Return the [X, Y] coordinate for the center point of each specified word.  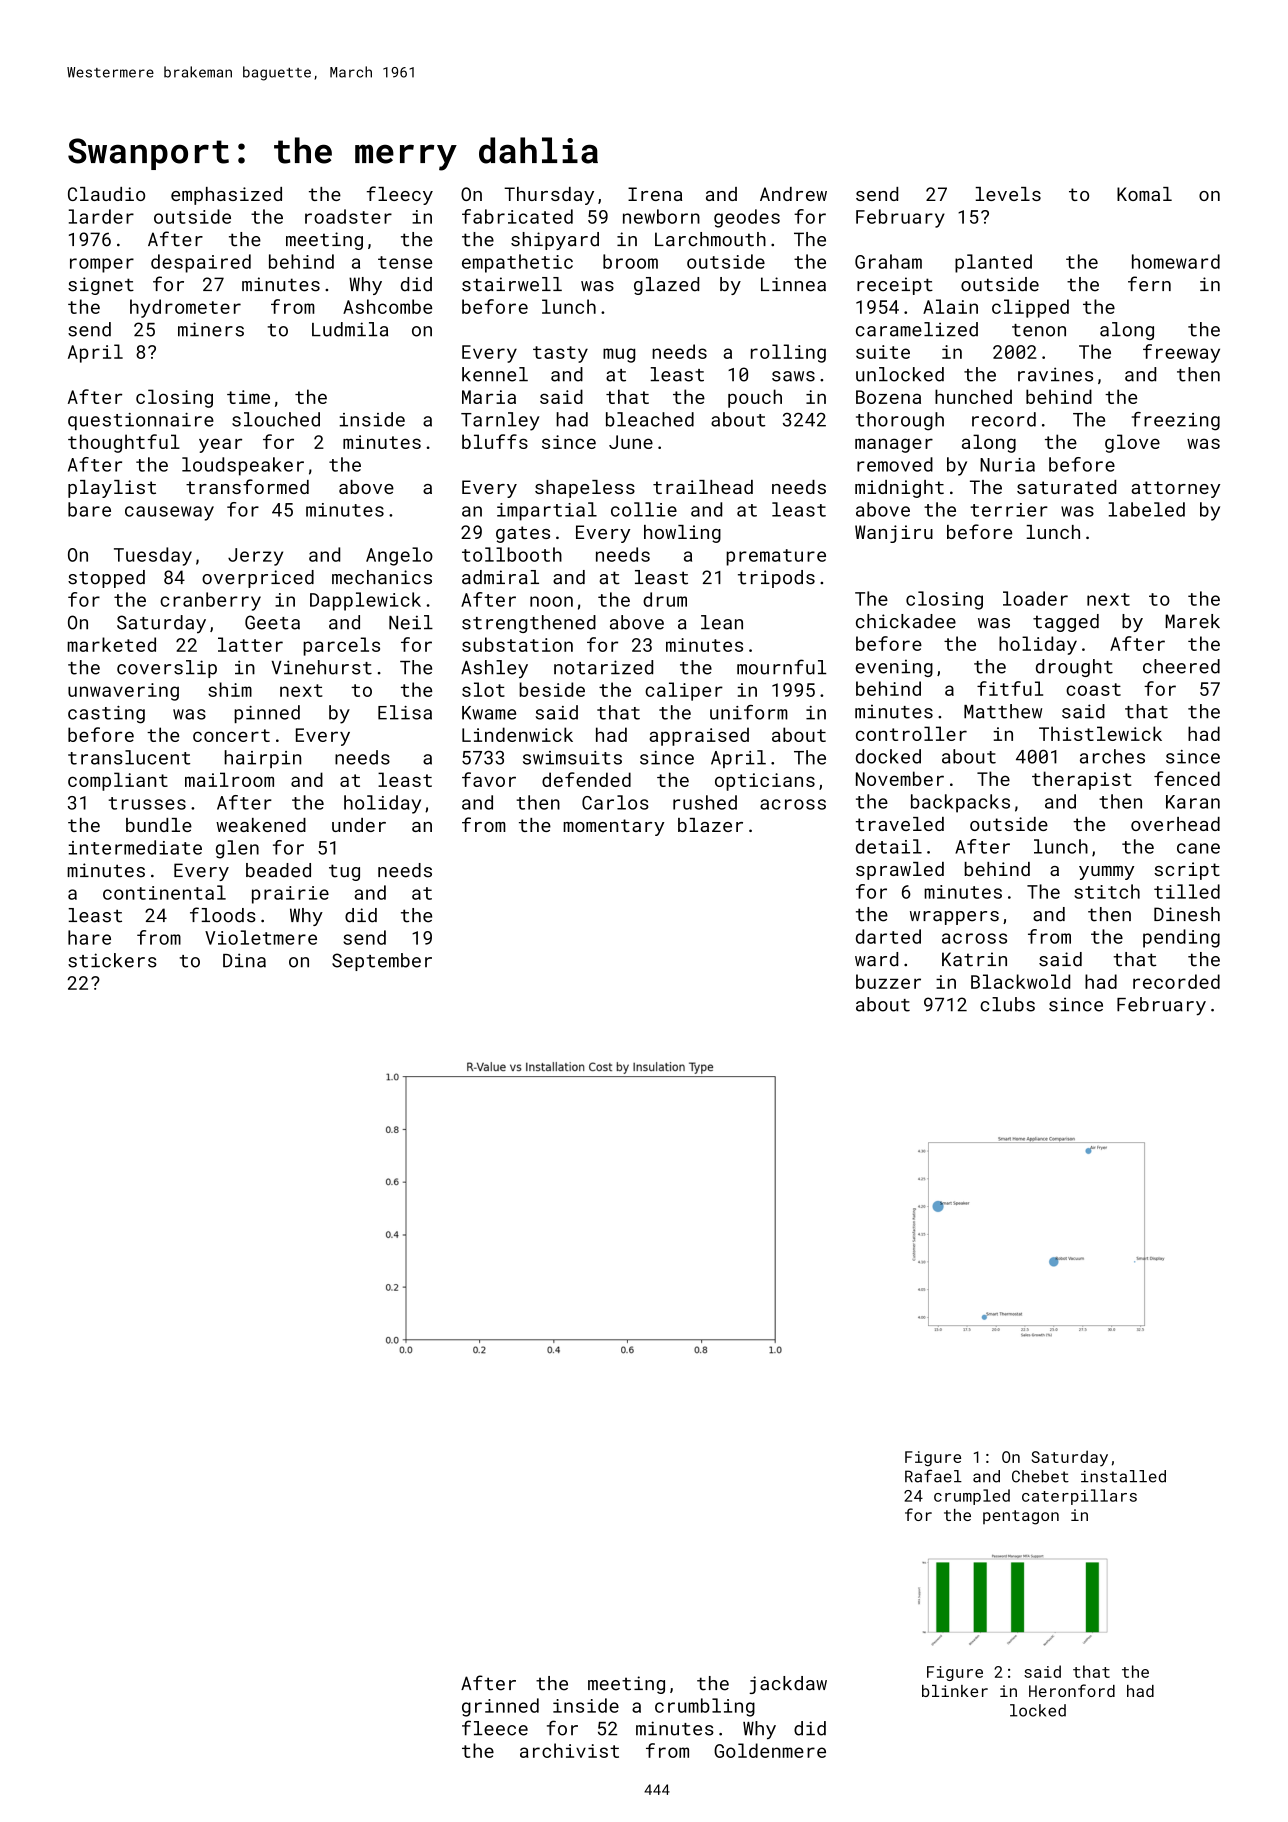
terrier [1009, 510]
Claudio [106, 194]
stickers [112, 960]
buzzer [888, 981]
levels [1008, 194]
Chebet [1040, 1476]
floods [223, 915]
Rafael [933, 1476]
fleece [495, 1728]
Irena [655, 194]
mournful [781, 667]
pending [1181, 938]
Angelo [399, 556]
